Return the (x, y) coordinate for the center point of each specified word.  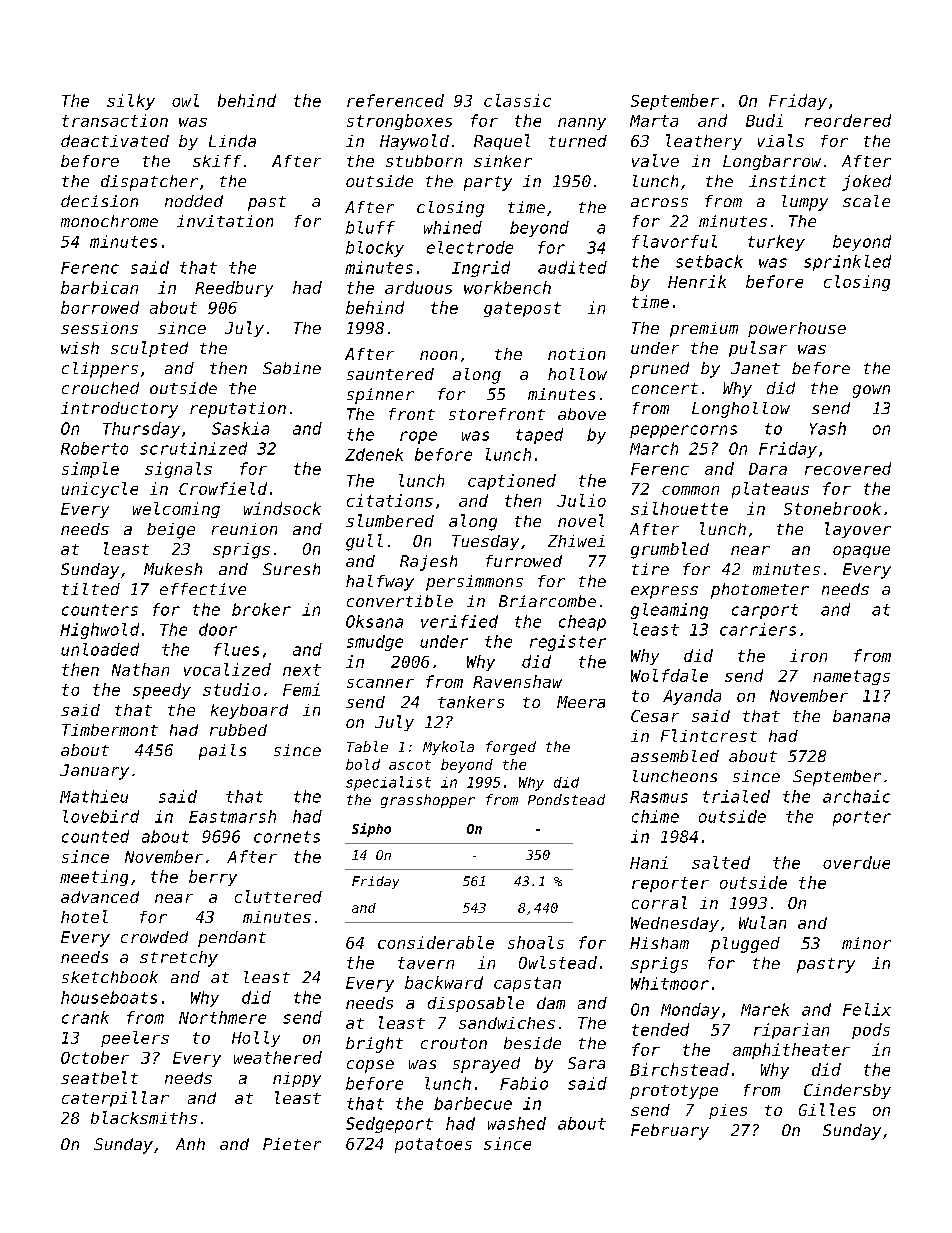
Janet (755, 368)
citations (390, 500)
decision (99, 201)
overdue (856, 862)
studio (231, 689)
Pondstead (566, 799)
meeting (94, 878)
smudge (375, 643)
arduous (418, 287)
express (664, 592)
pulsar (758, 349)
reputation (238, 410)
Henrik (697, 281)
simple (90, 470)
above (582, 414)
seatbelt (99, 1077)
